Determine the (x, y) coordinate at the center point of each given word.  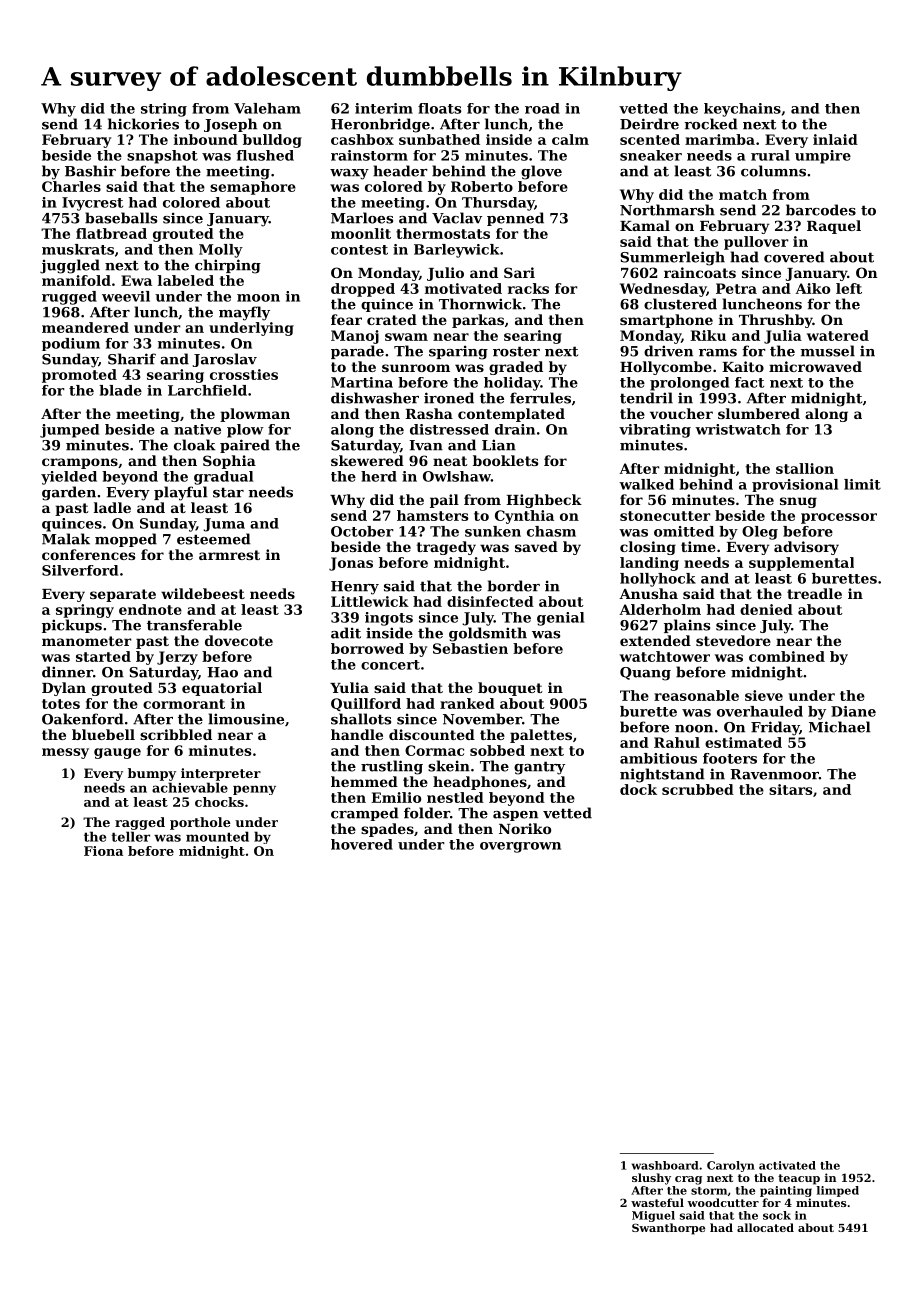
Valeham (267, 108)
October (362, 531)
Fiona (103, 851)
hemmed (364, 781)
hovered (362, 844)
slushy (651, 1179)
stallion (805, 468)
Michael (840, 727)
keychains (742, 110)
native (197, 429)
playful (181, 493)
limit (862, 484)
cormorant (184, 704)
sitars (791, 789)
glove (541, 172)
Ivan (426, 445)
